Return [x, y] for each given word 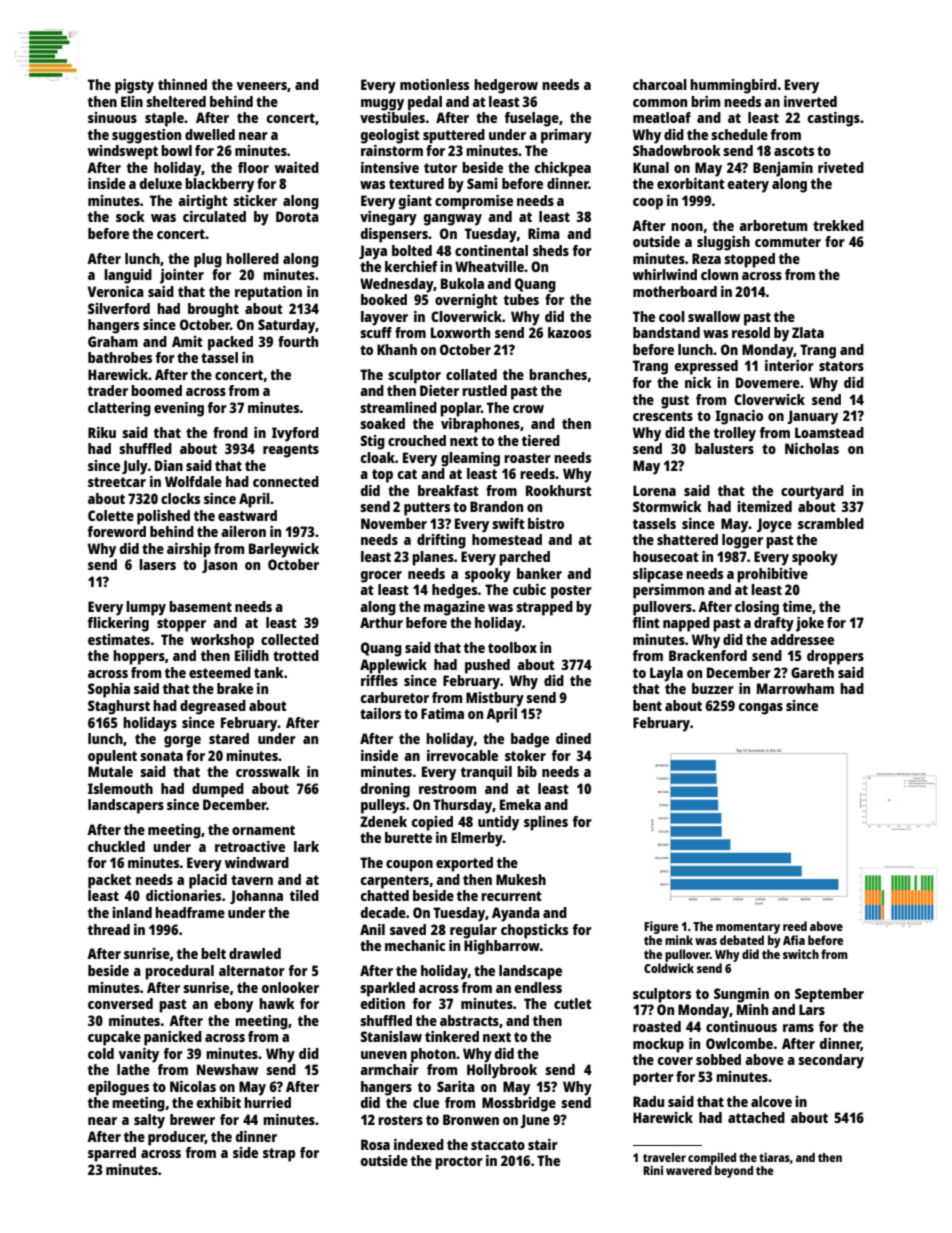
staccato [498, 1145]
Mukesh [521, 879]
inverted [810, 101]
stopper [181, 625]
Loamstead [829, 432]
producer [176, 1138]
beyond [734, 1172]
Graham [113, 341]
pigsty [134, 86]
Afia [794, 940]
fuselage [531, 119]
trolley [735, 434]
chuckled [116, 846]
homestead [507, 539]
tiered [541, 440]
